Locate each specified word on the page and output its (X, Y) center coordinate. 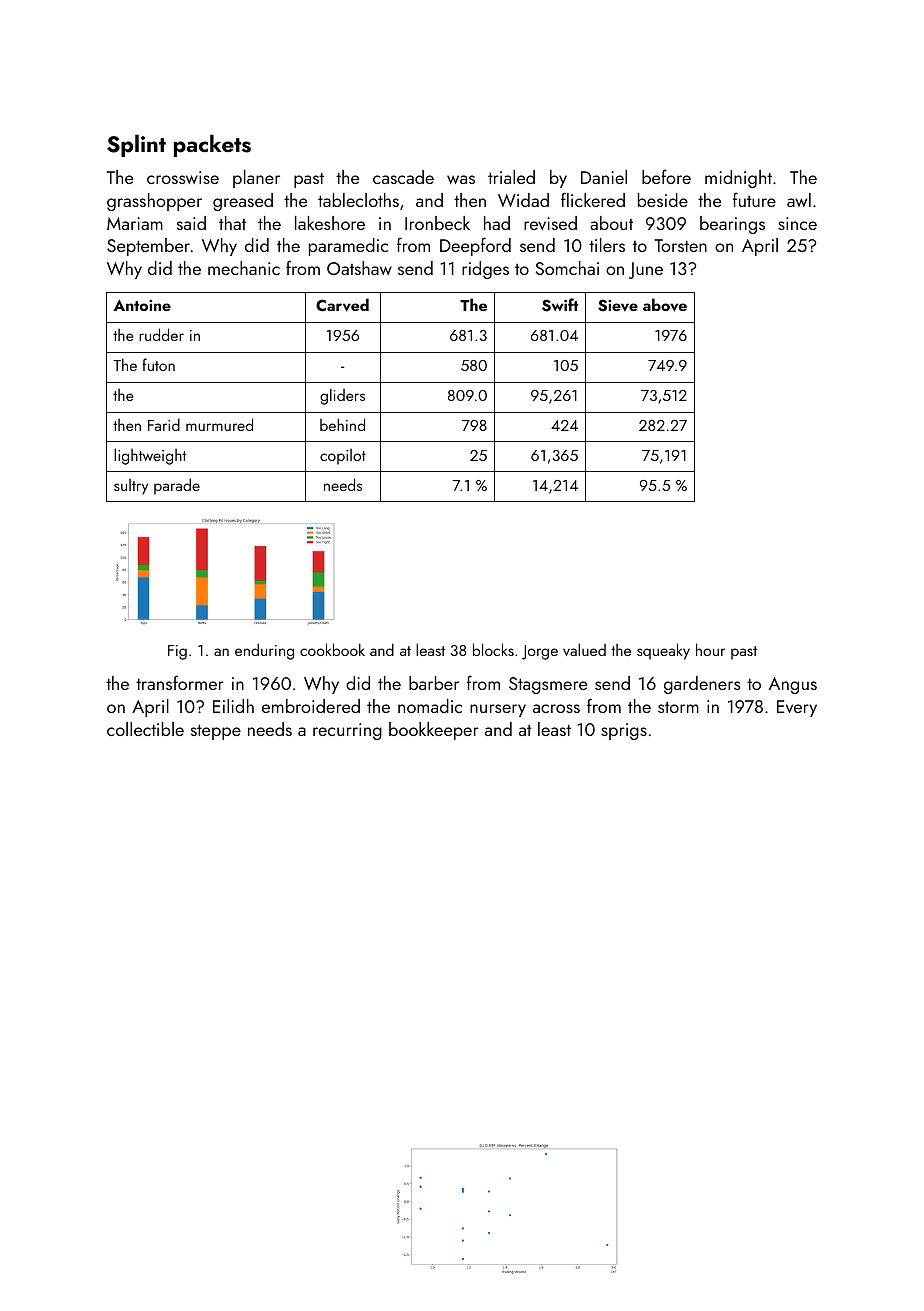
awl (799, 200)
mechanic (244, 268)
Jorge (540, 652)
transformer (180, 682)
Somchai (567, 268)
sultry (131, 487)
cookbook (332, 649)
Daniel (604, 177)
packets (212, 145)
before (666, 176)
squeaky (663, 651)
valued (584, 649)
